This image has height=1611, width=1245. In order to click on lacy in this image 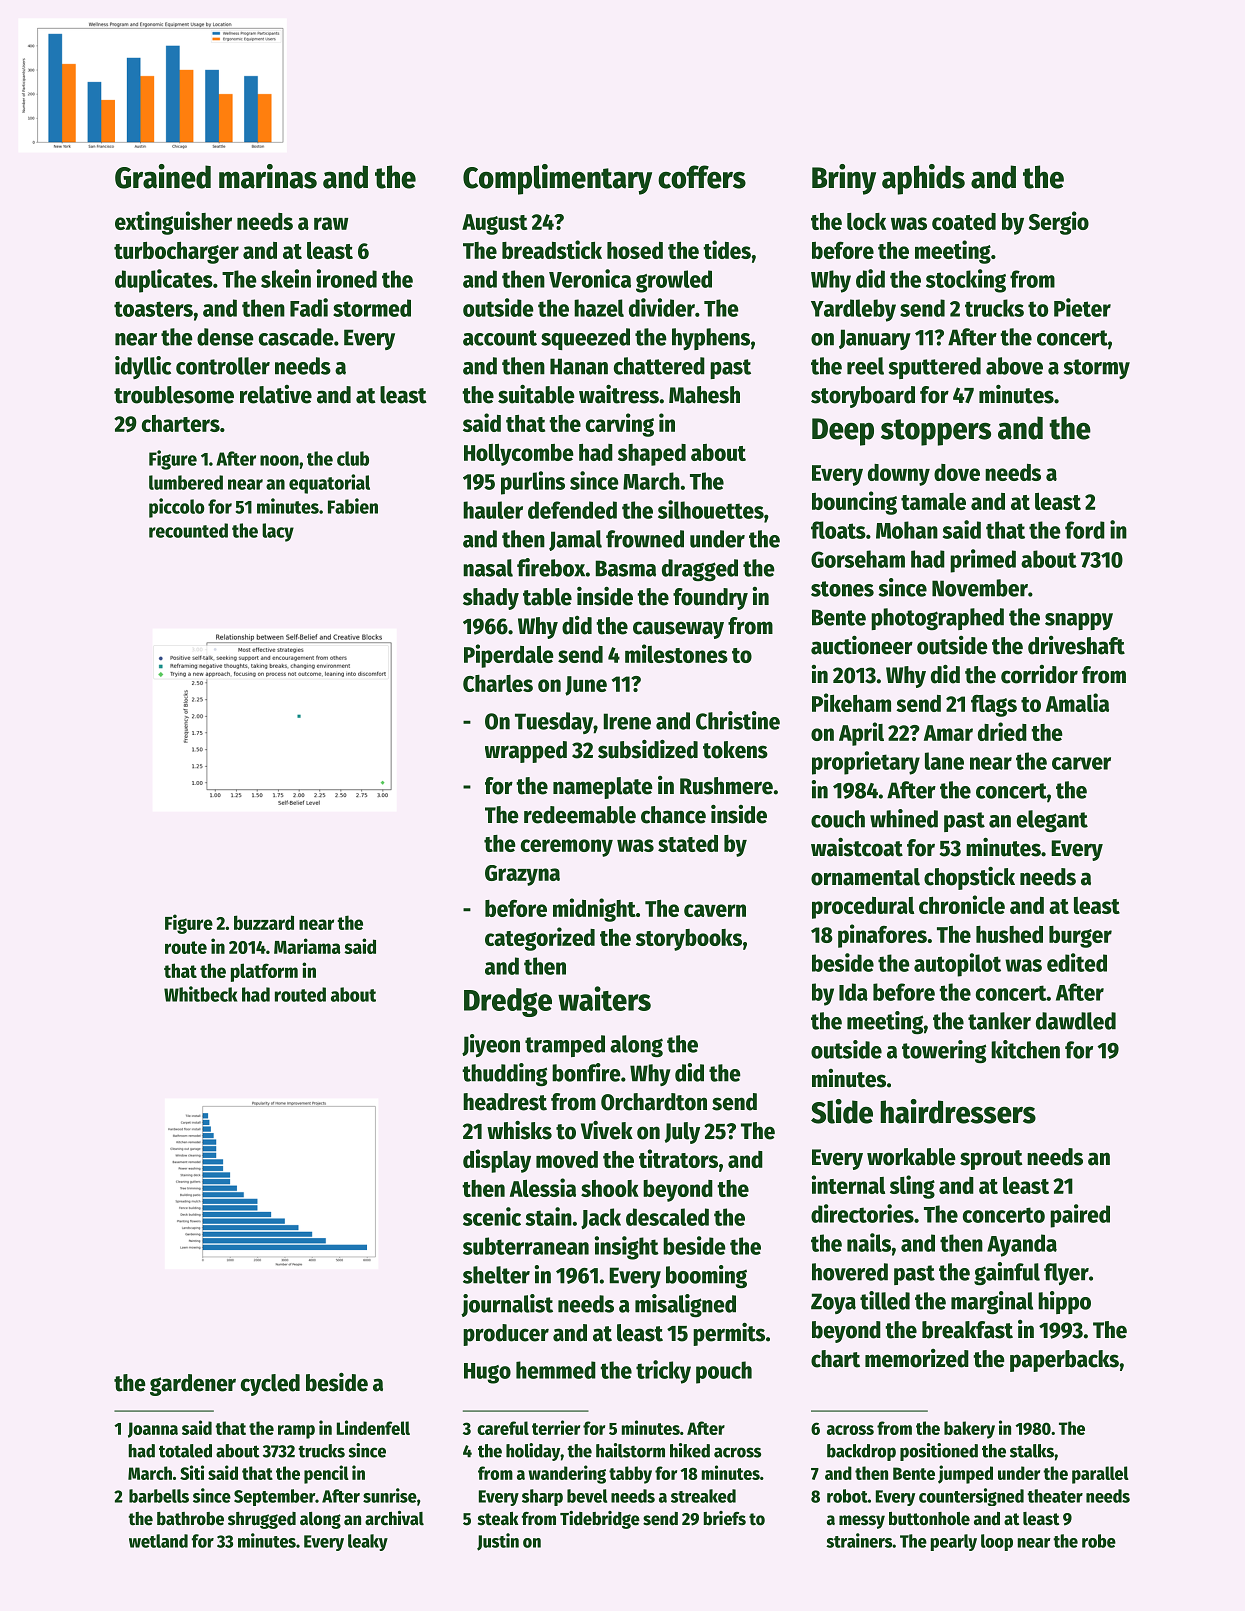, I will do `click(278, 532)`.
